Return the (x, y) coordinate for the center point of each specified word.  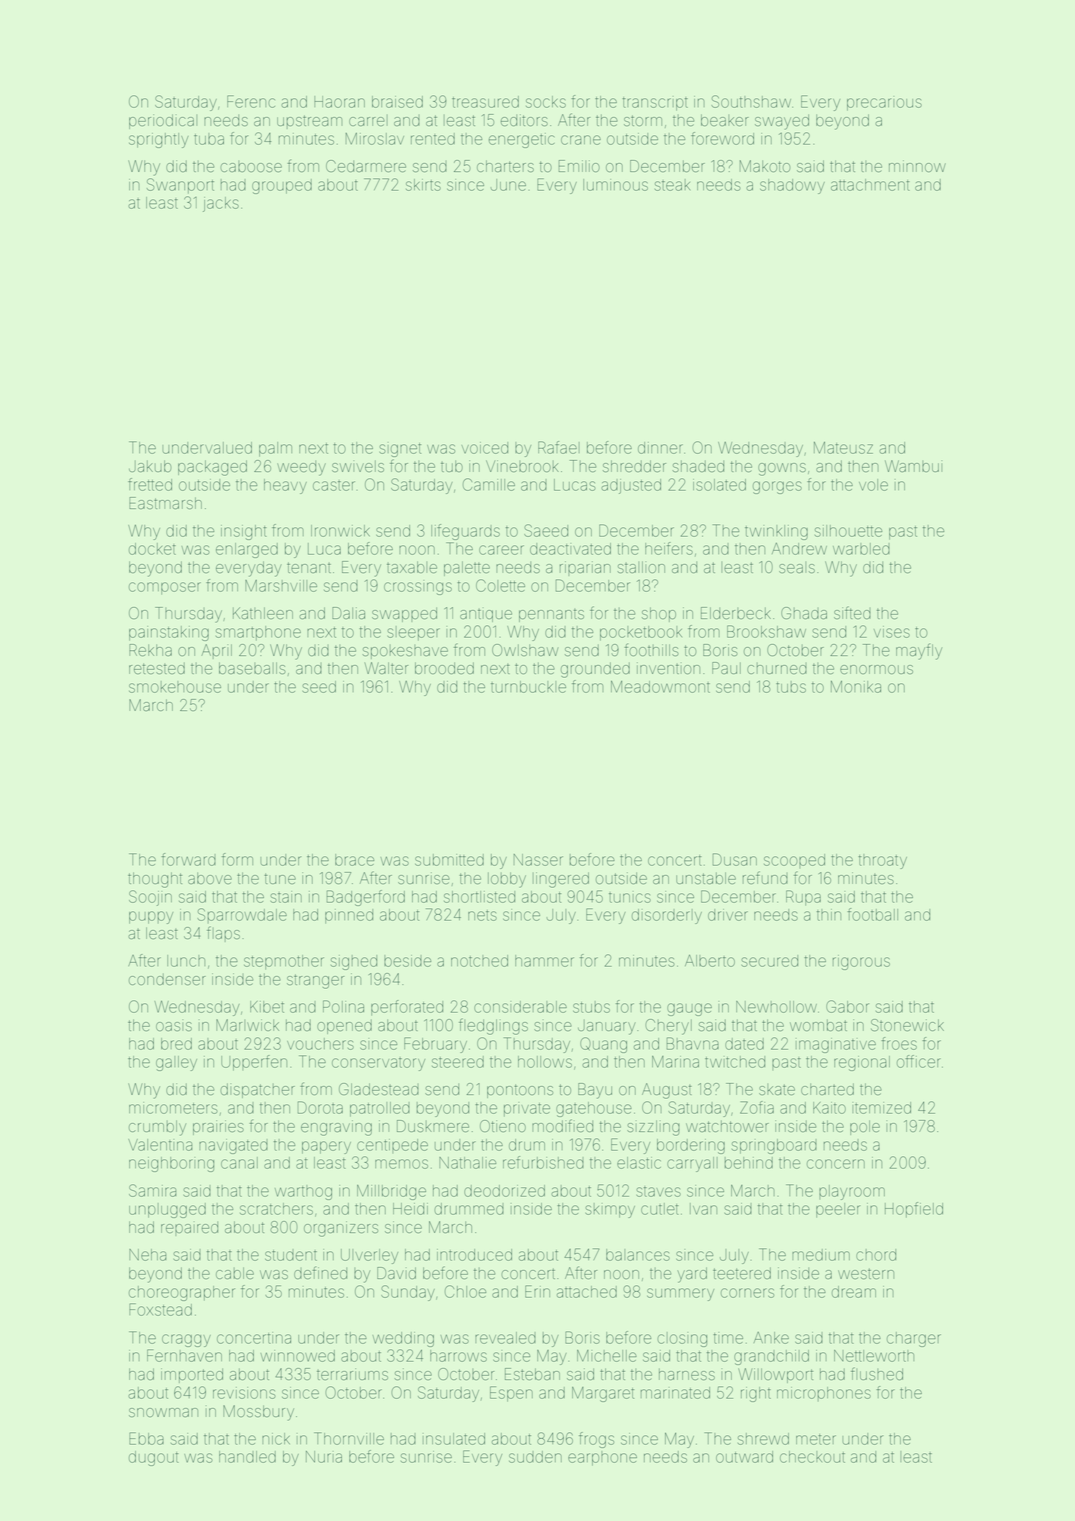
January (607, 1027)
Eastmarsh (165, 503)
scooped (794, 861)
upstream (309, 122)
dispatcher (257, 1090)
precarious (884, 104)
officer (919, 1061)
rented (433, 139)
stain (286, 897)
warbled (861, 549)
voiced (484, 448)
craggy (186, 1340)
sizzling (653, 1128)
